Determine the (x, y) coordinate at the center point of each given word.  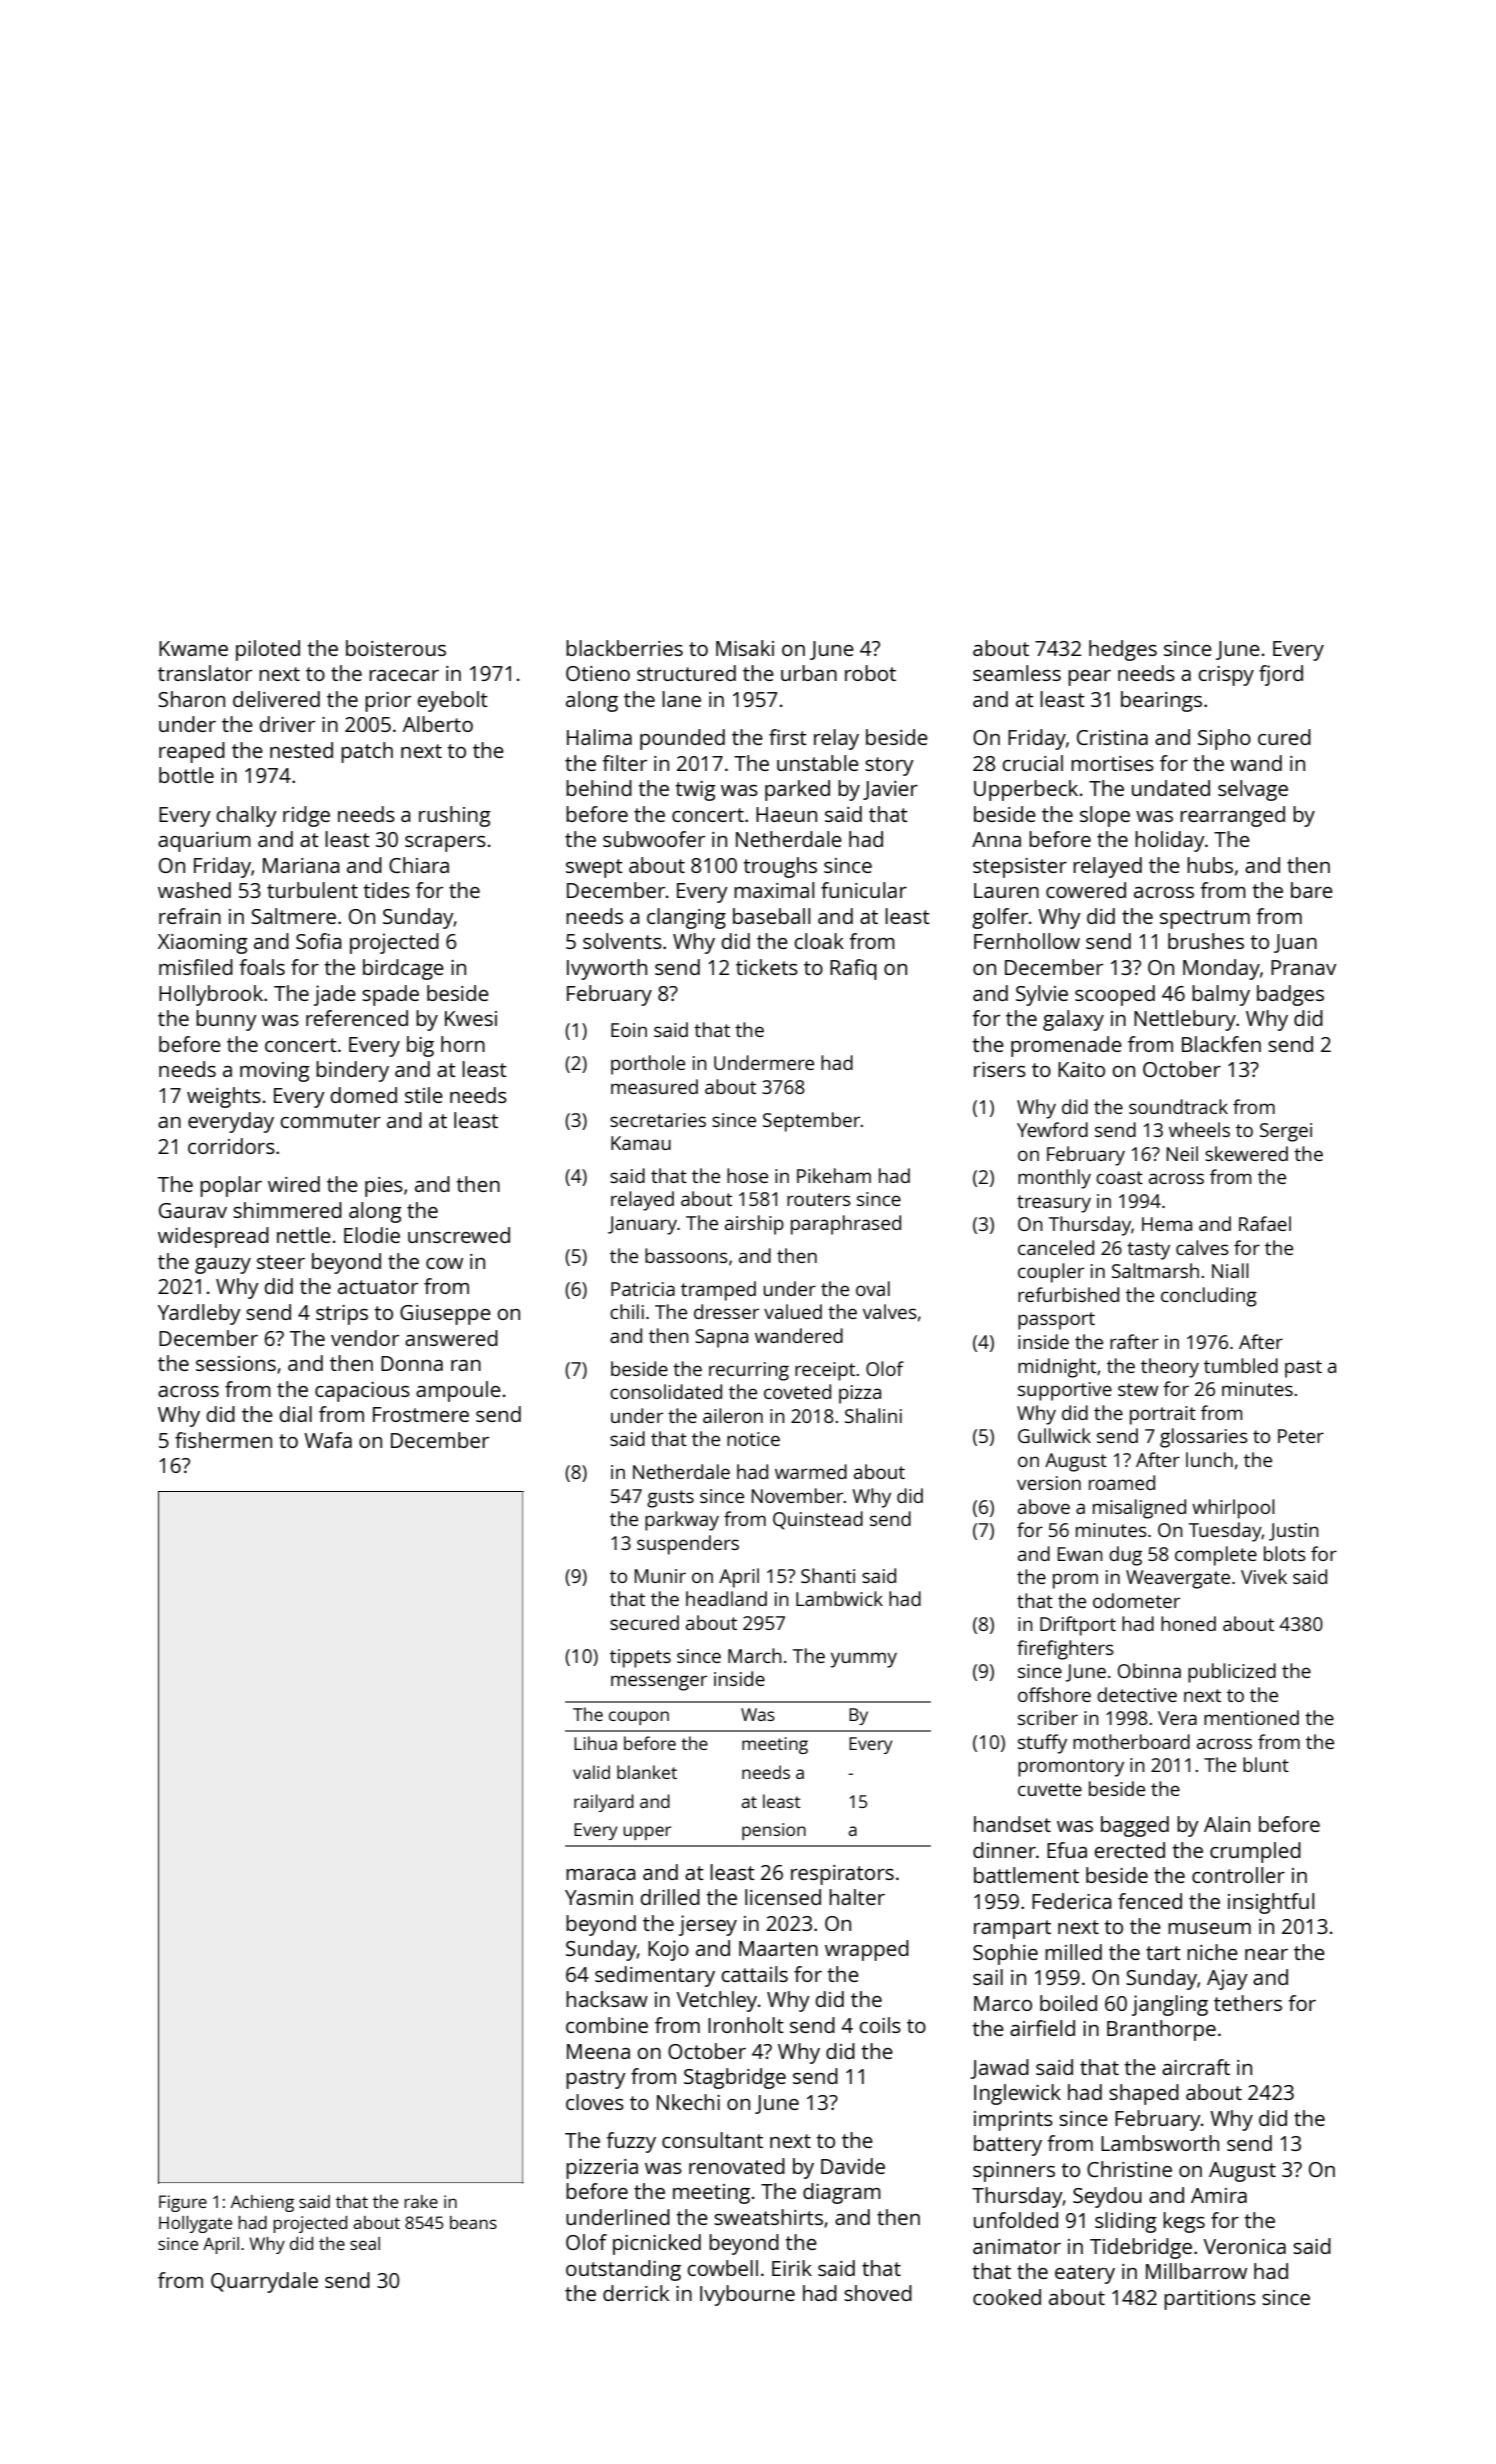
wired (294, 1184)
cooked (1007, 2297)
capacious (362, 1392)
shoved (878, 2293)
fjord (1281, 675)
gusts (670, 1499)
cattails (754, 1974)
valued (793, 1311)
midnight (1057, 1368)
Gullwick (1054, 1435)
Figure (183, 2203)
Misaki (745, 648)
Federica (1072, 1901)
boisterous (396, 648)
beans (473, 2222)
